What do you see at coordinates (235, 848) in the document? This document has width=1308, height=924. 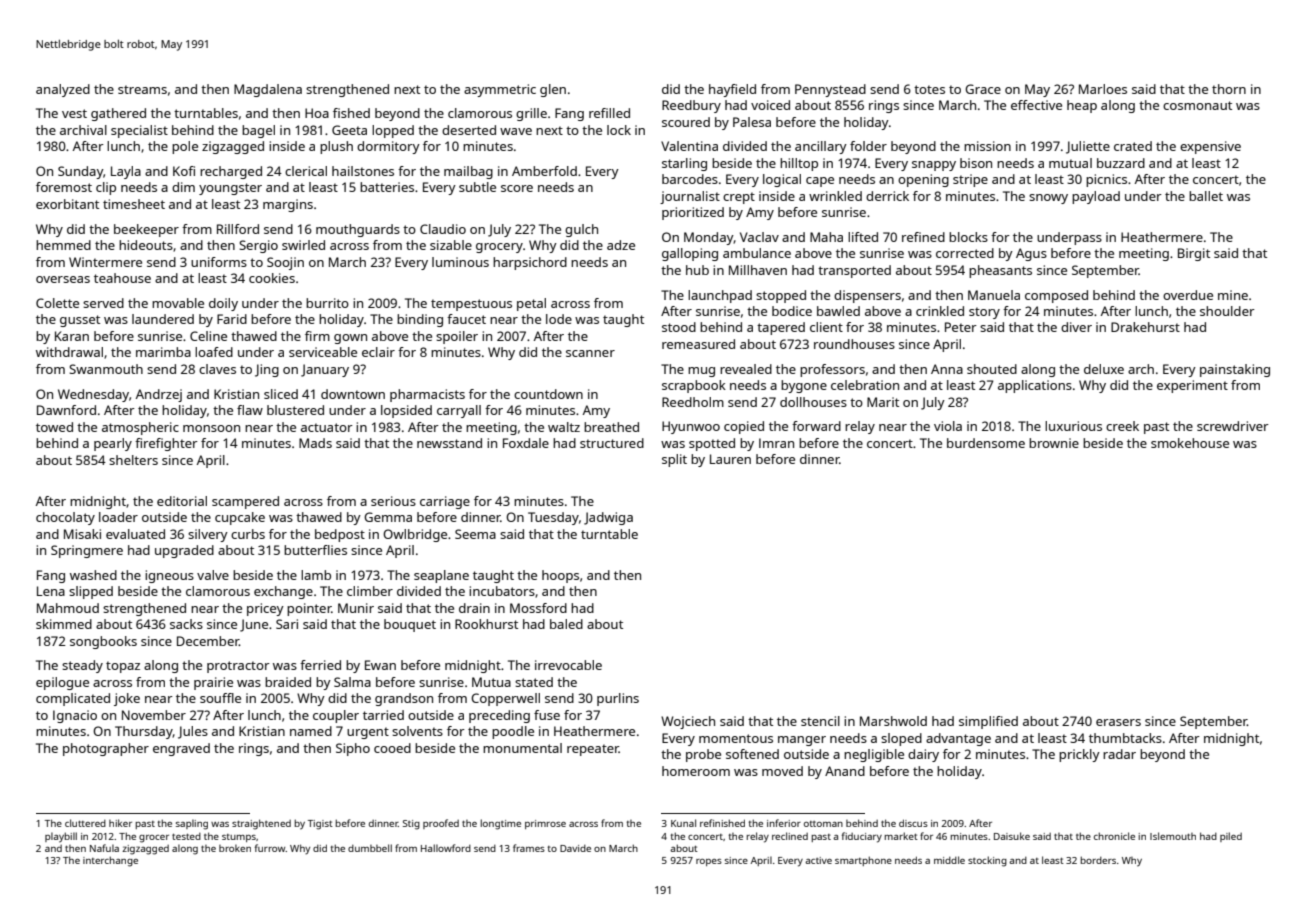 I see `broken` at bounding box center [235, 848].
